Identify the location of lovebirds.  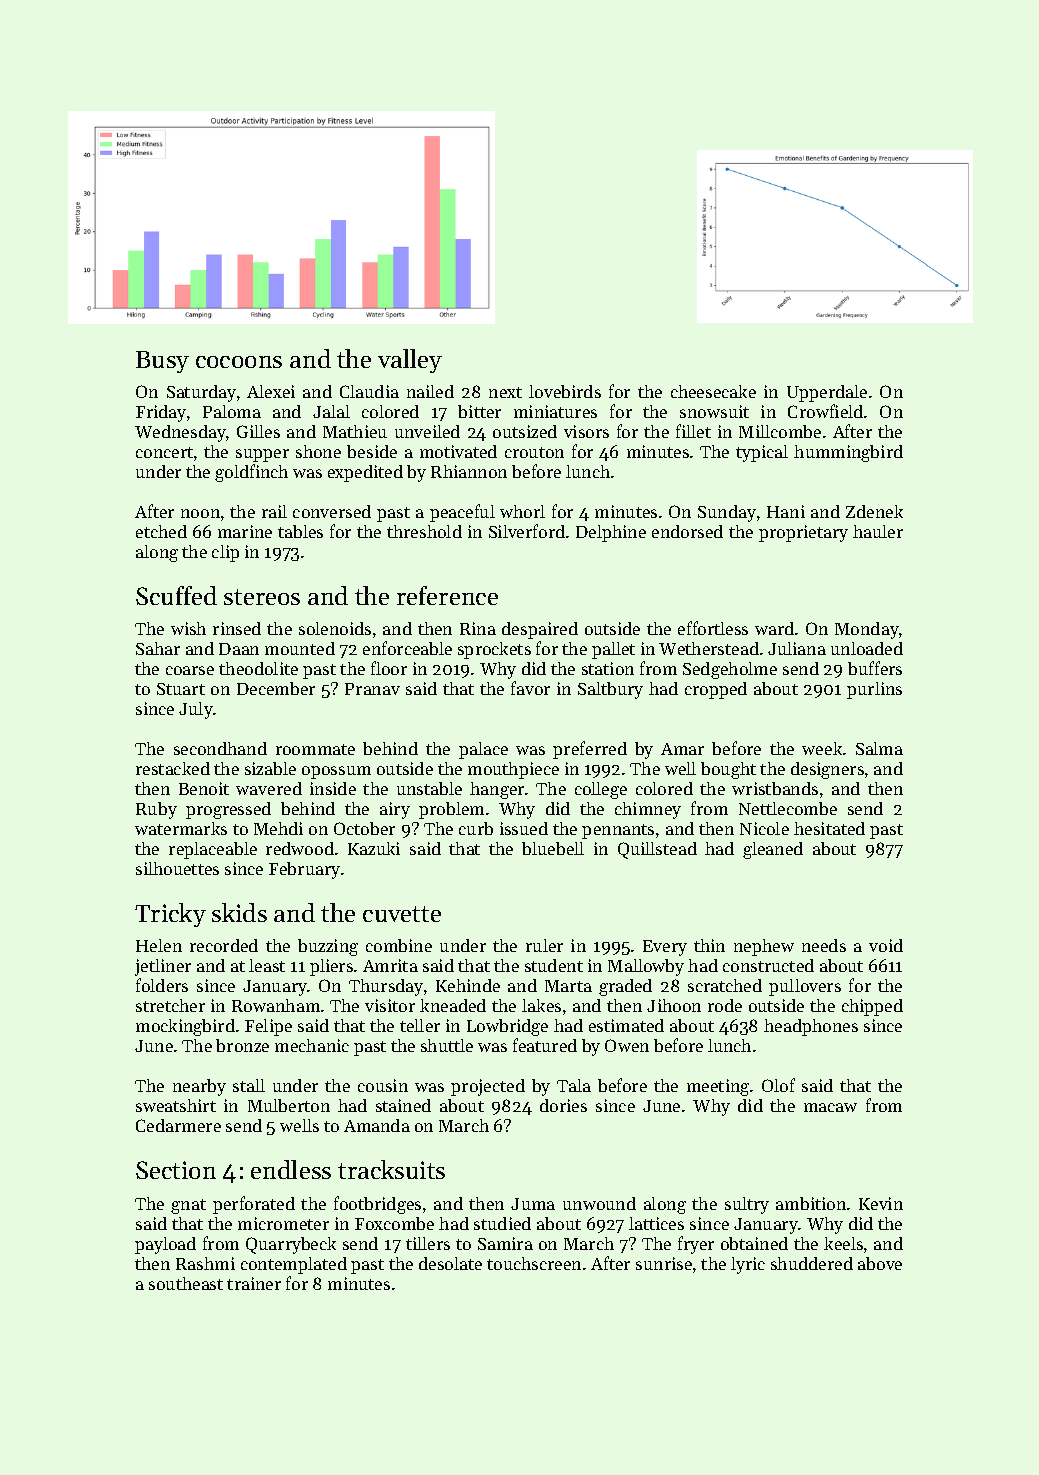
(565, 391).
